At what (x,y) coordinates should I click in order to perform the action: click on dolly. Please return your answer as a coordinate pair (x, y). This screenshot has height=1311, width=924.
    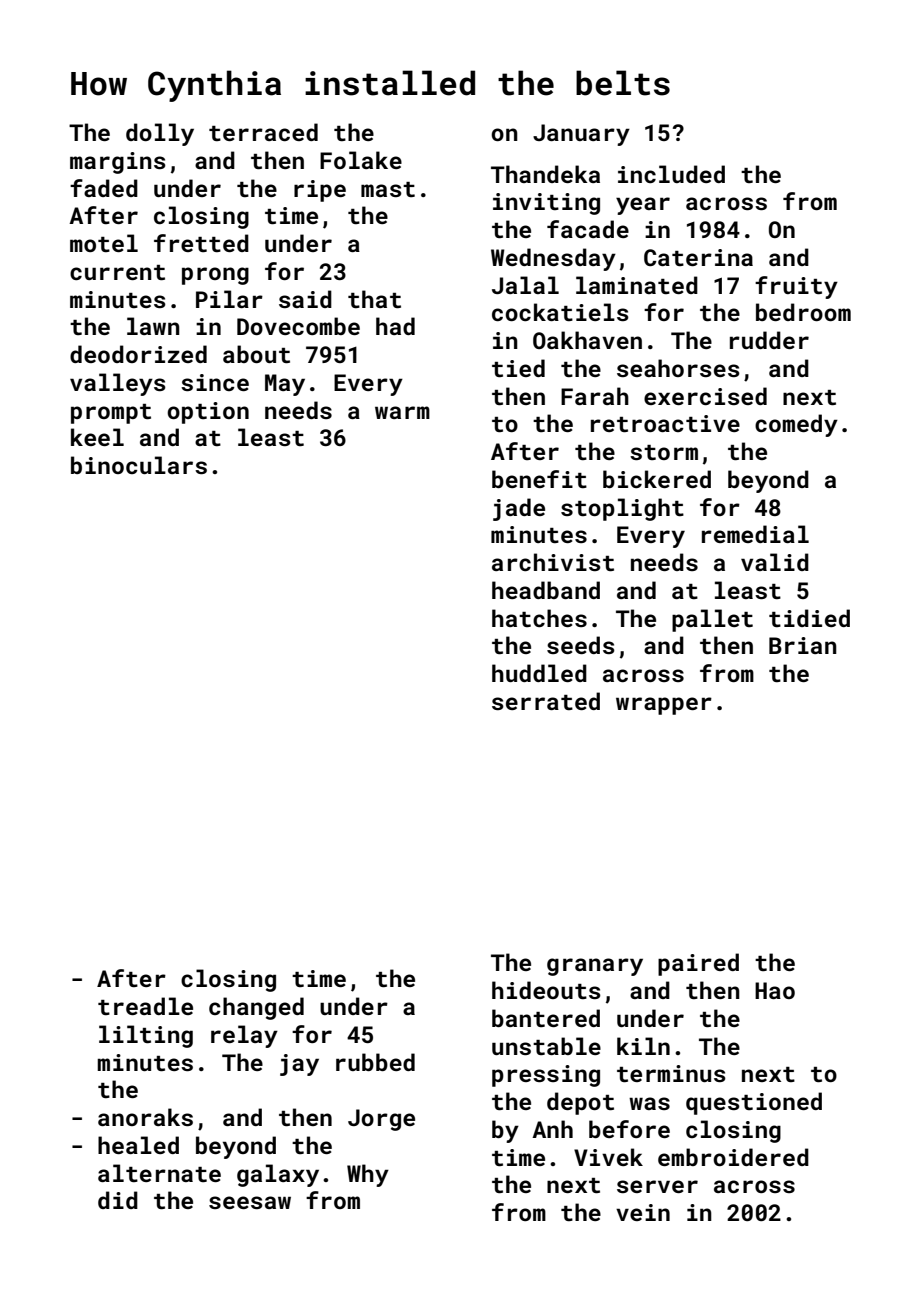
    Looking at the image, I should click on (160, 134).
